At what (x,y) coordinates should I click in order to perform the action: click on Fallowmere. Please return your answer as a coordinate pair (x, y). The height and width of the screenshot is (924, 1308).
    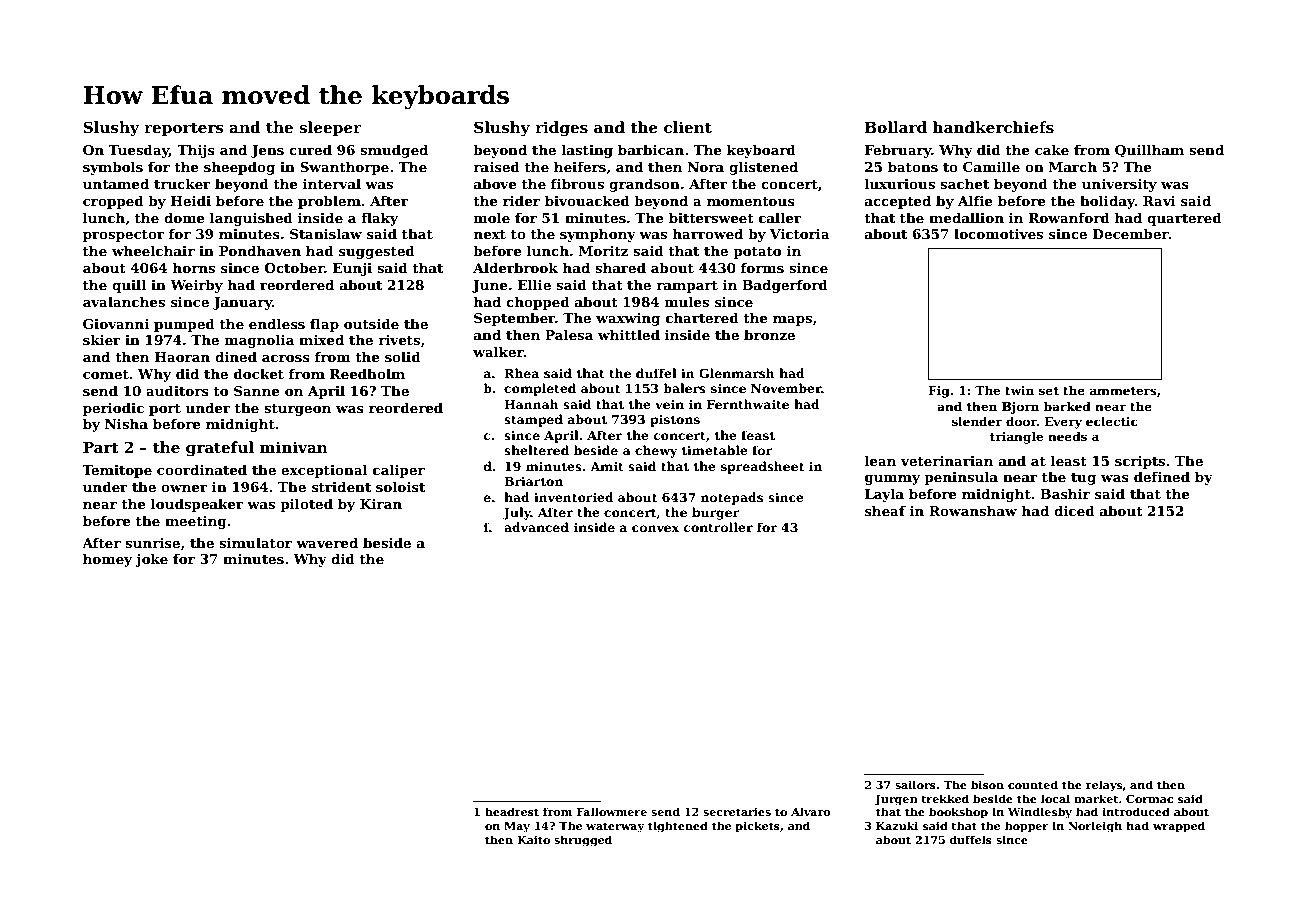
    Looking at the image, I should click on (611, 811).
